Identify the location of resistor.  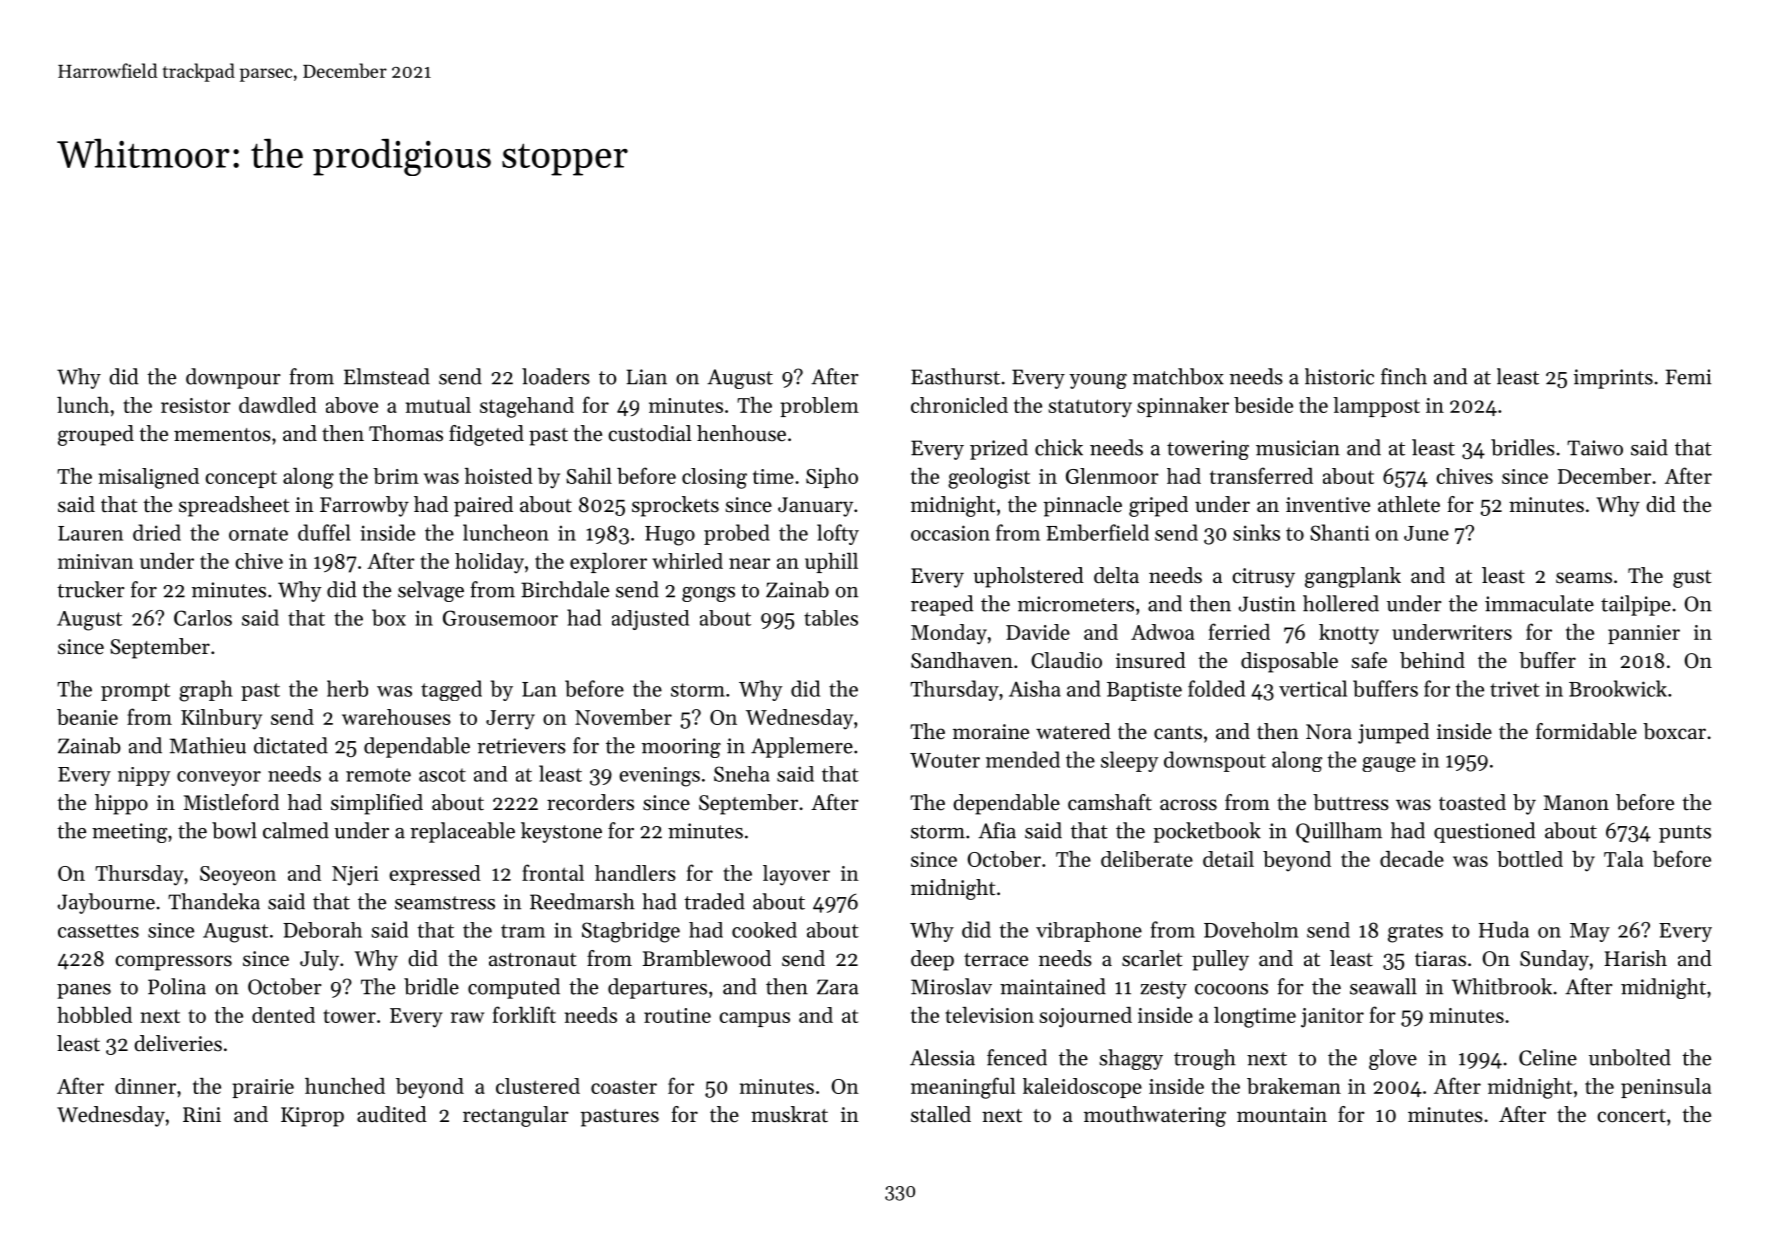
(196, 405).
